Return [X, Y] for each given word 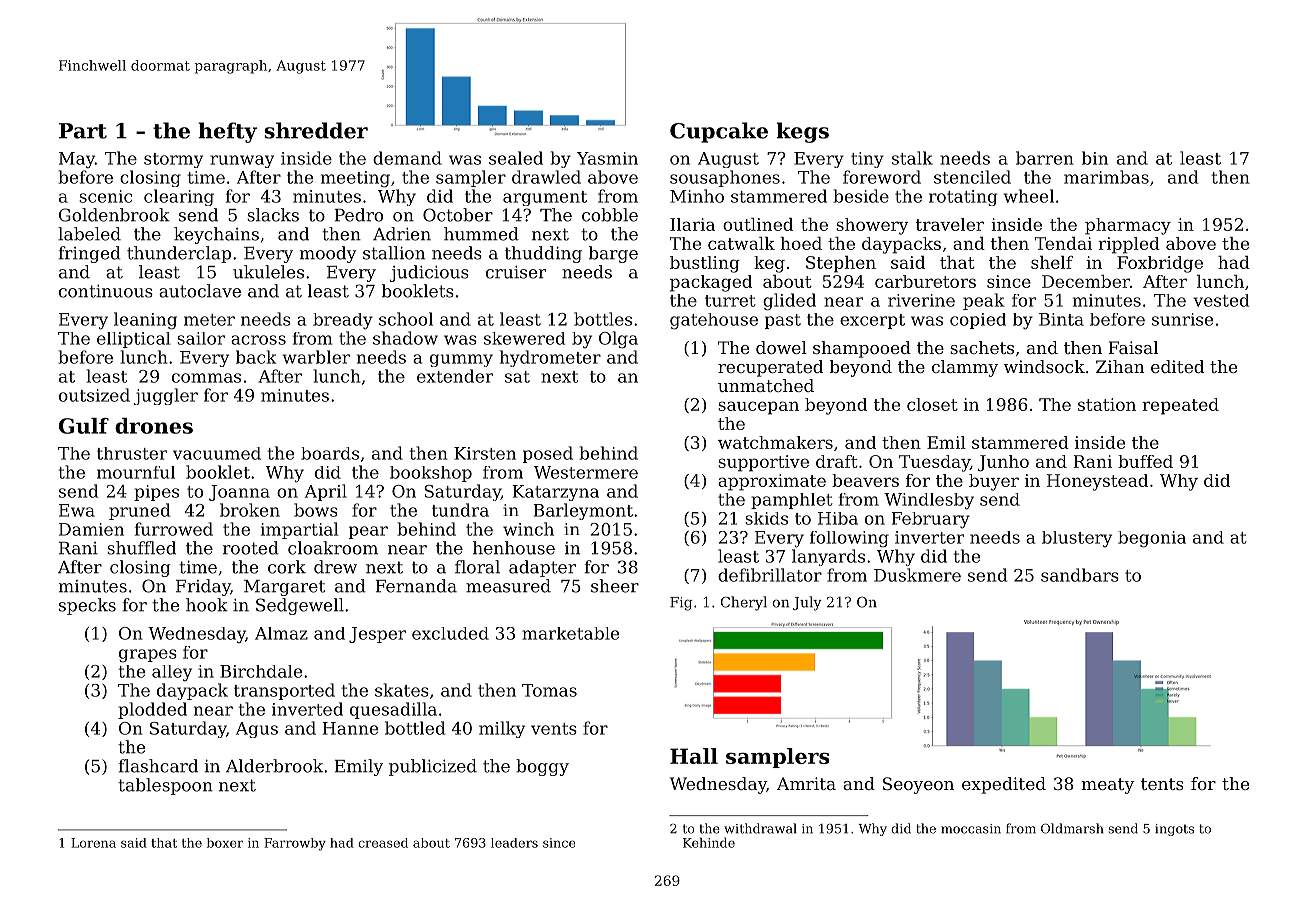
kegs [802, 132]
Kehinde [709, 843]
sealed [516, 158]
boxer [225, 843]
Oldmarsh [1072, 828]
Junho [1003, 463]
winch [528, 529]
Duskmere [917, 575]
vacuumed [217, 453]
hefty [227, 132]
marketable [570, 633]
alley [172, 673]
